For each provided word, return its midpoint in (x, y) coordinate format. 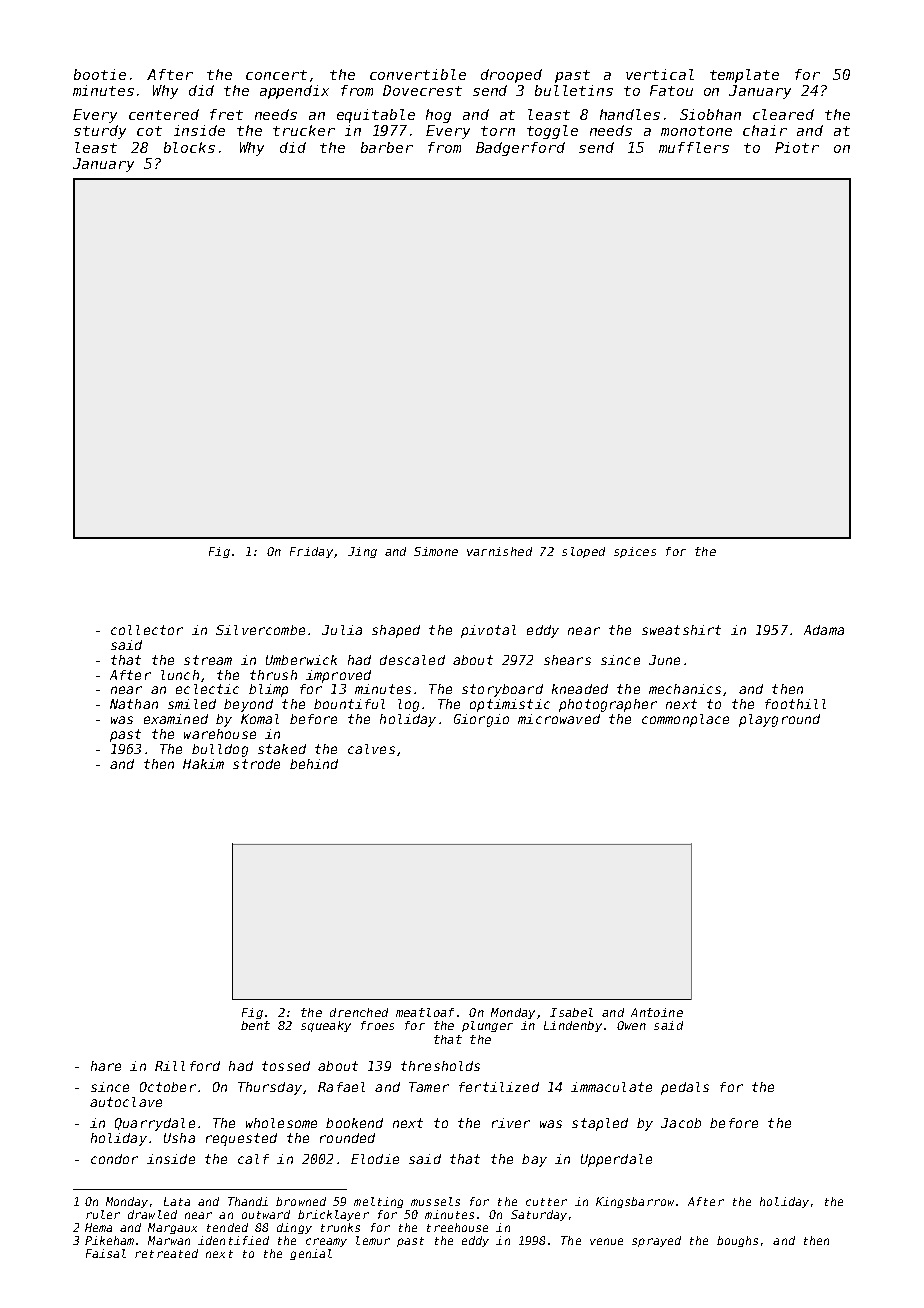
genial (311, 1254)
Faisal (106, 1253)
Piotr (797, 147)
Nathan (134, 704)
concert (276, 75)
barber (387, 147)
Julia (342, 630)
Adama (824, 630)
